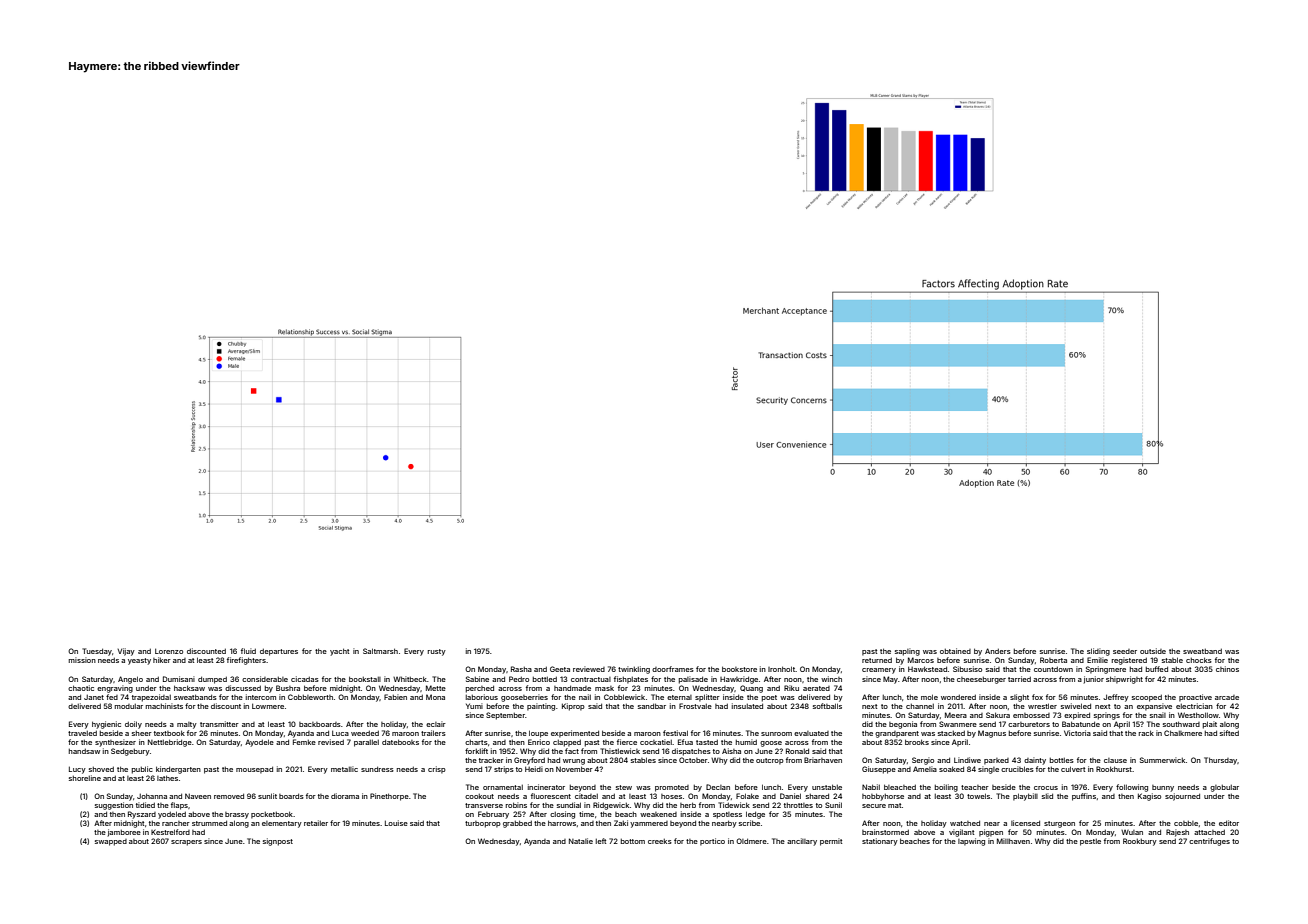 This screenshot has height=924, width=1308. What do you see at coordinates (167, 778) in the screenshot?
I see `lathes` at bounding box center [167, 778].
